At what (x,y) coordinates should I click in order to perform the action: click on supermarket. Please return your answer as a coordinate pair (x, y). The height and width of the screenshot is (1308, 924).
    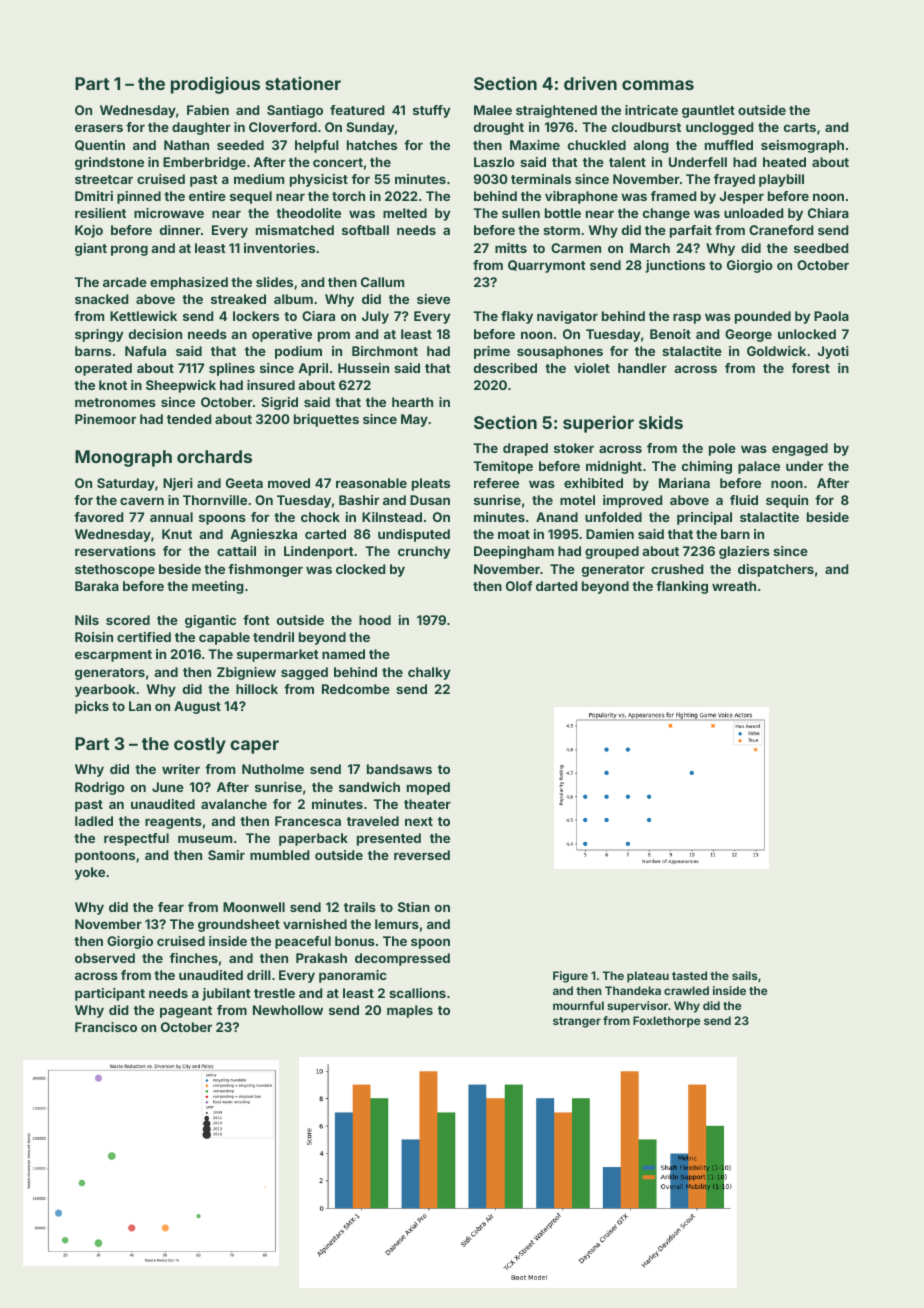
    Looking at the image, I should click on (278, 655).
